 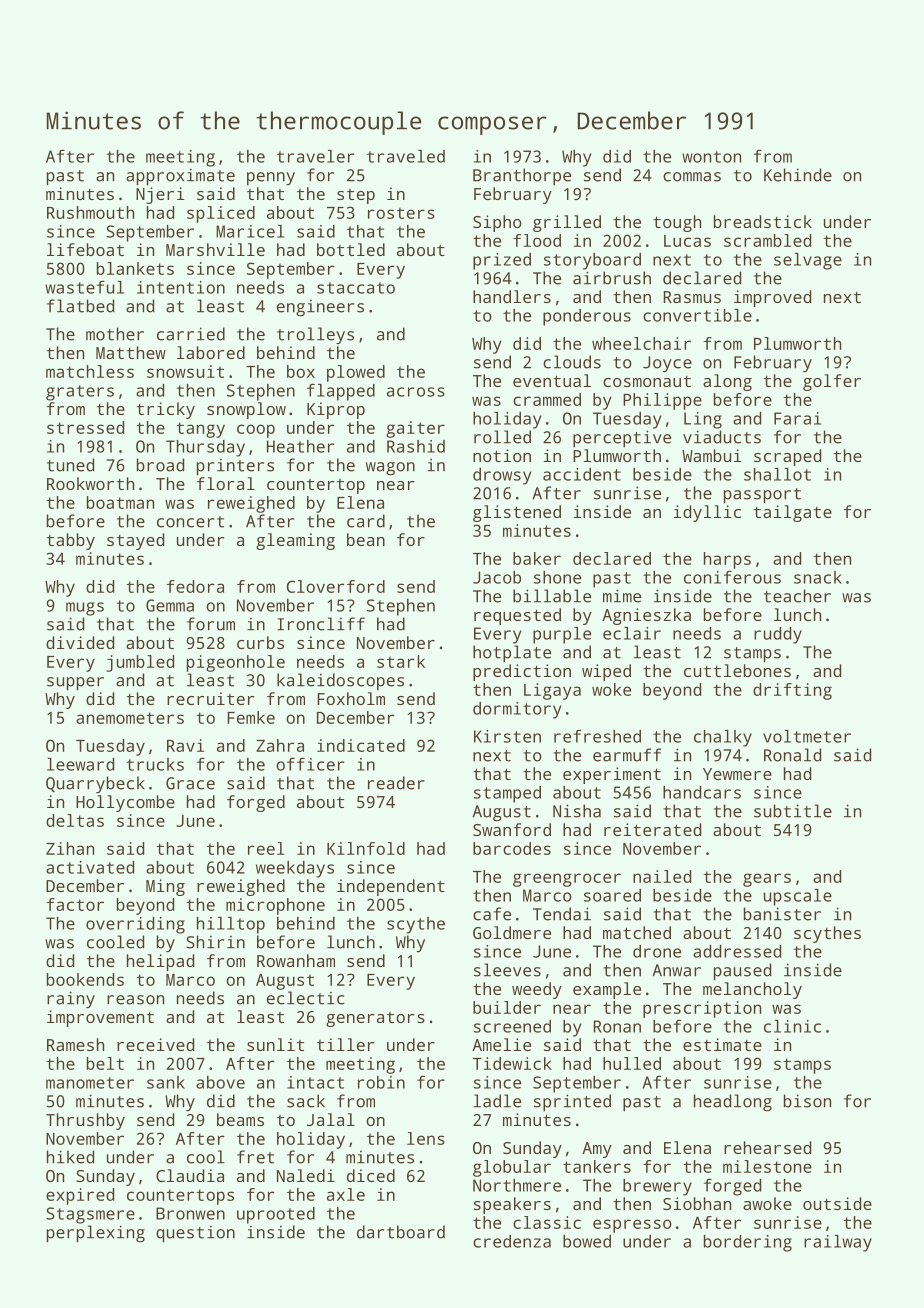 What do you see at coordinates (256, 431) in the image?
I see `coop` at bounding box center [256, 431].
